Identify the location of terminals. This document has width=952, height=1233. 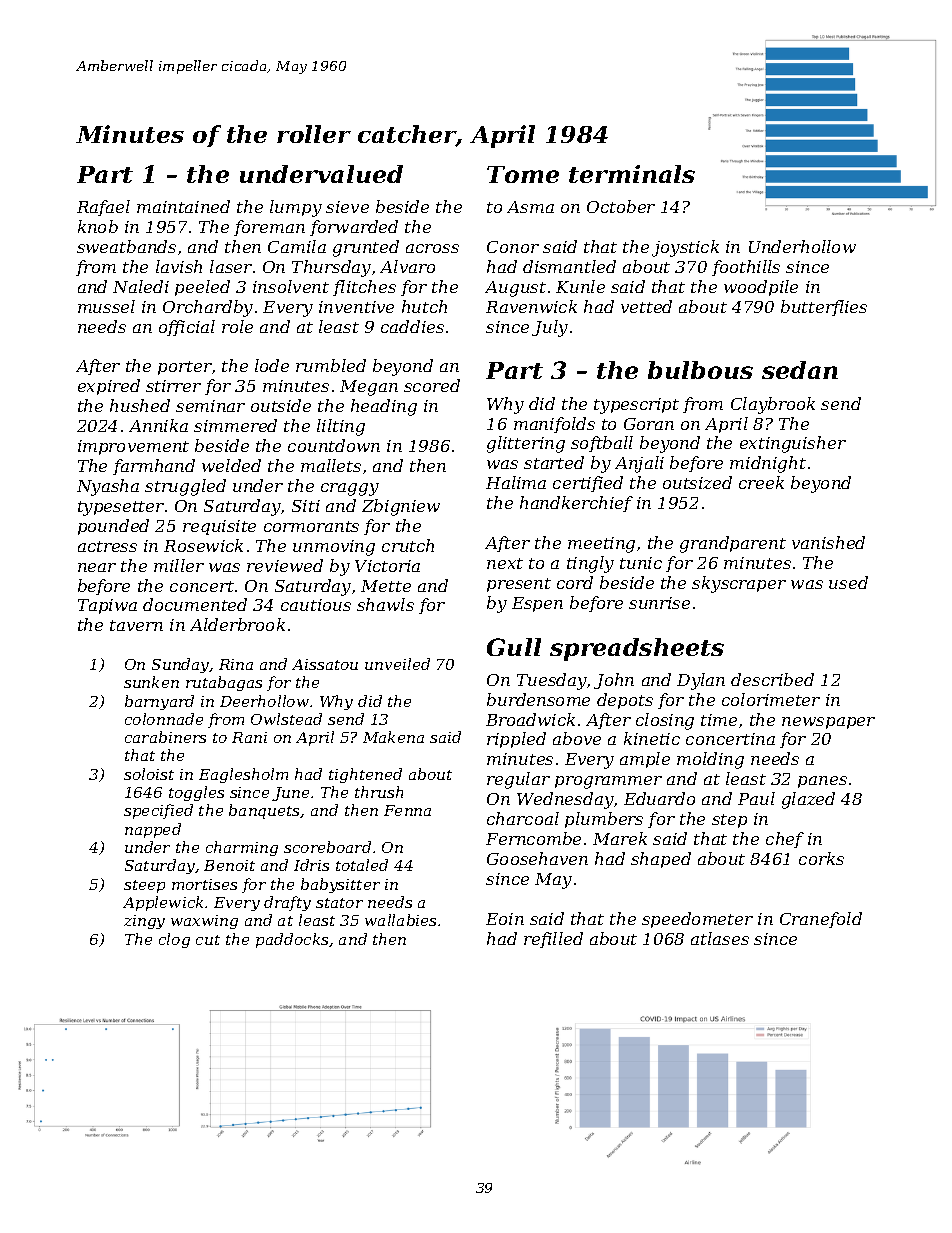
(632, 174).
